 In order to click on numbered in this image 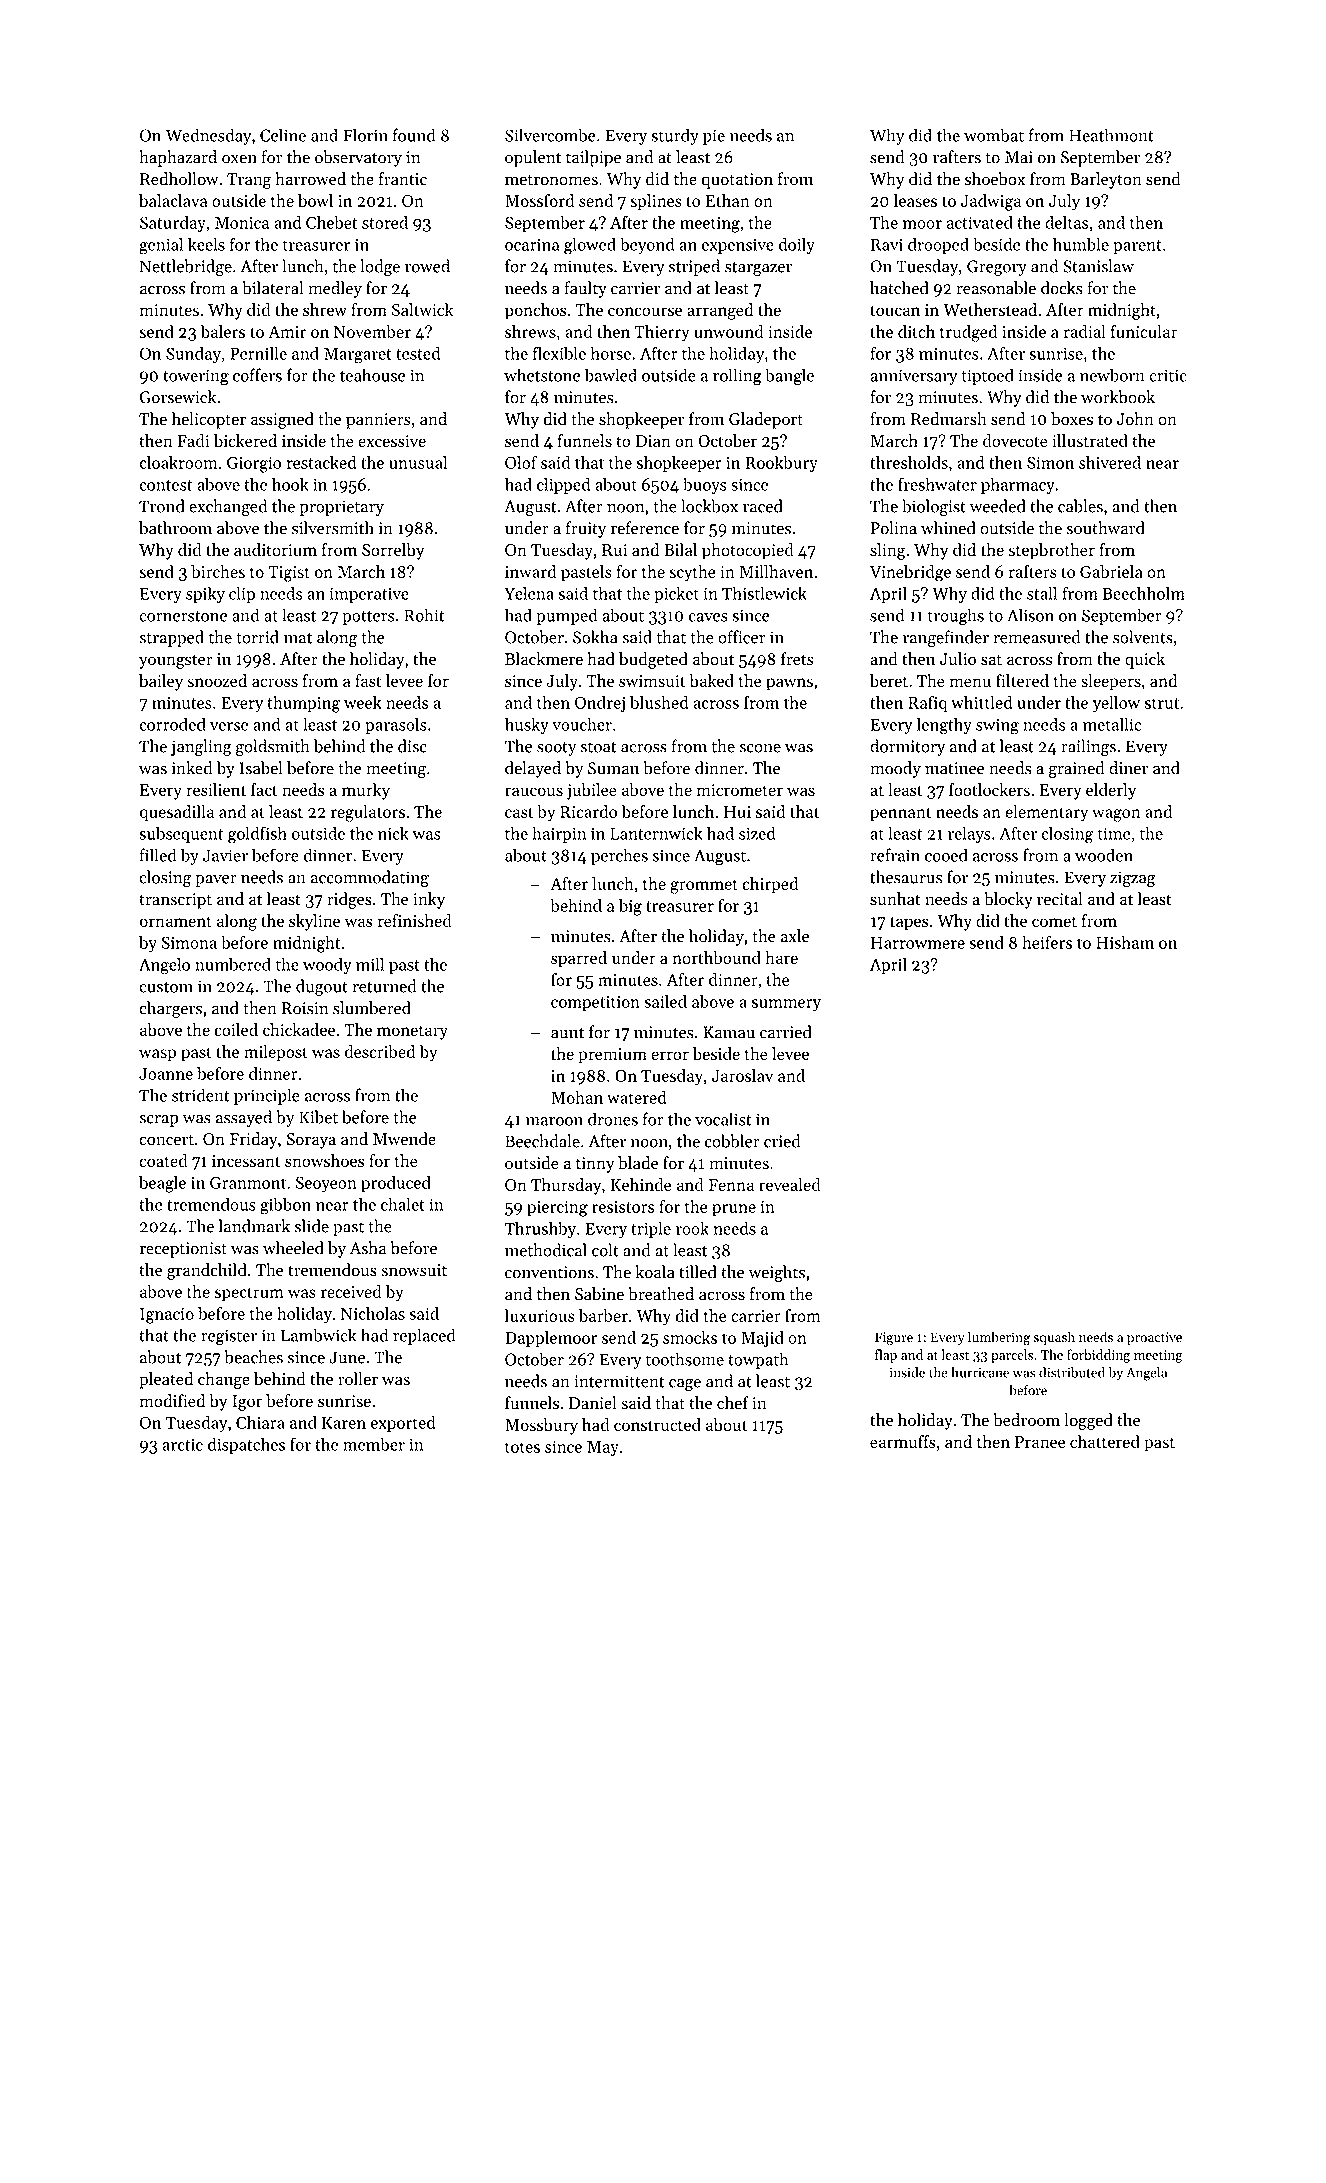, I will do `click(233, 964)`.
